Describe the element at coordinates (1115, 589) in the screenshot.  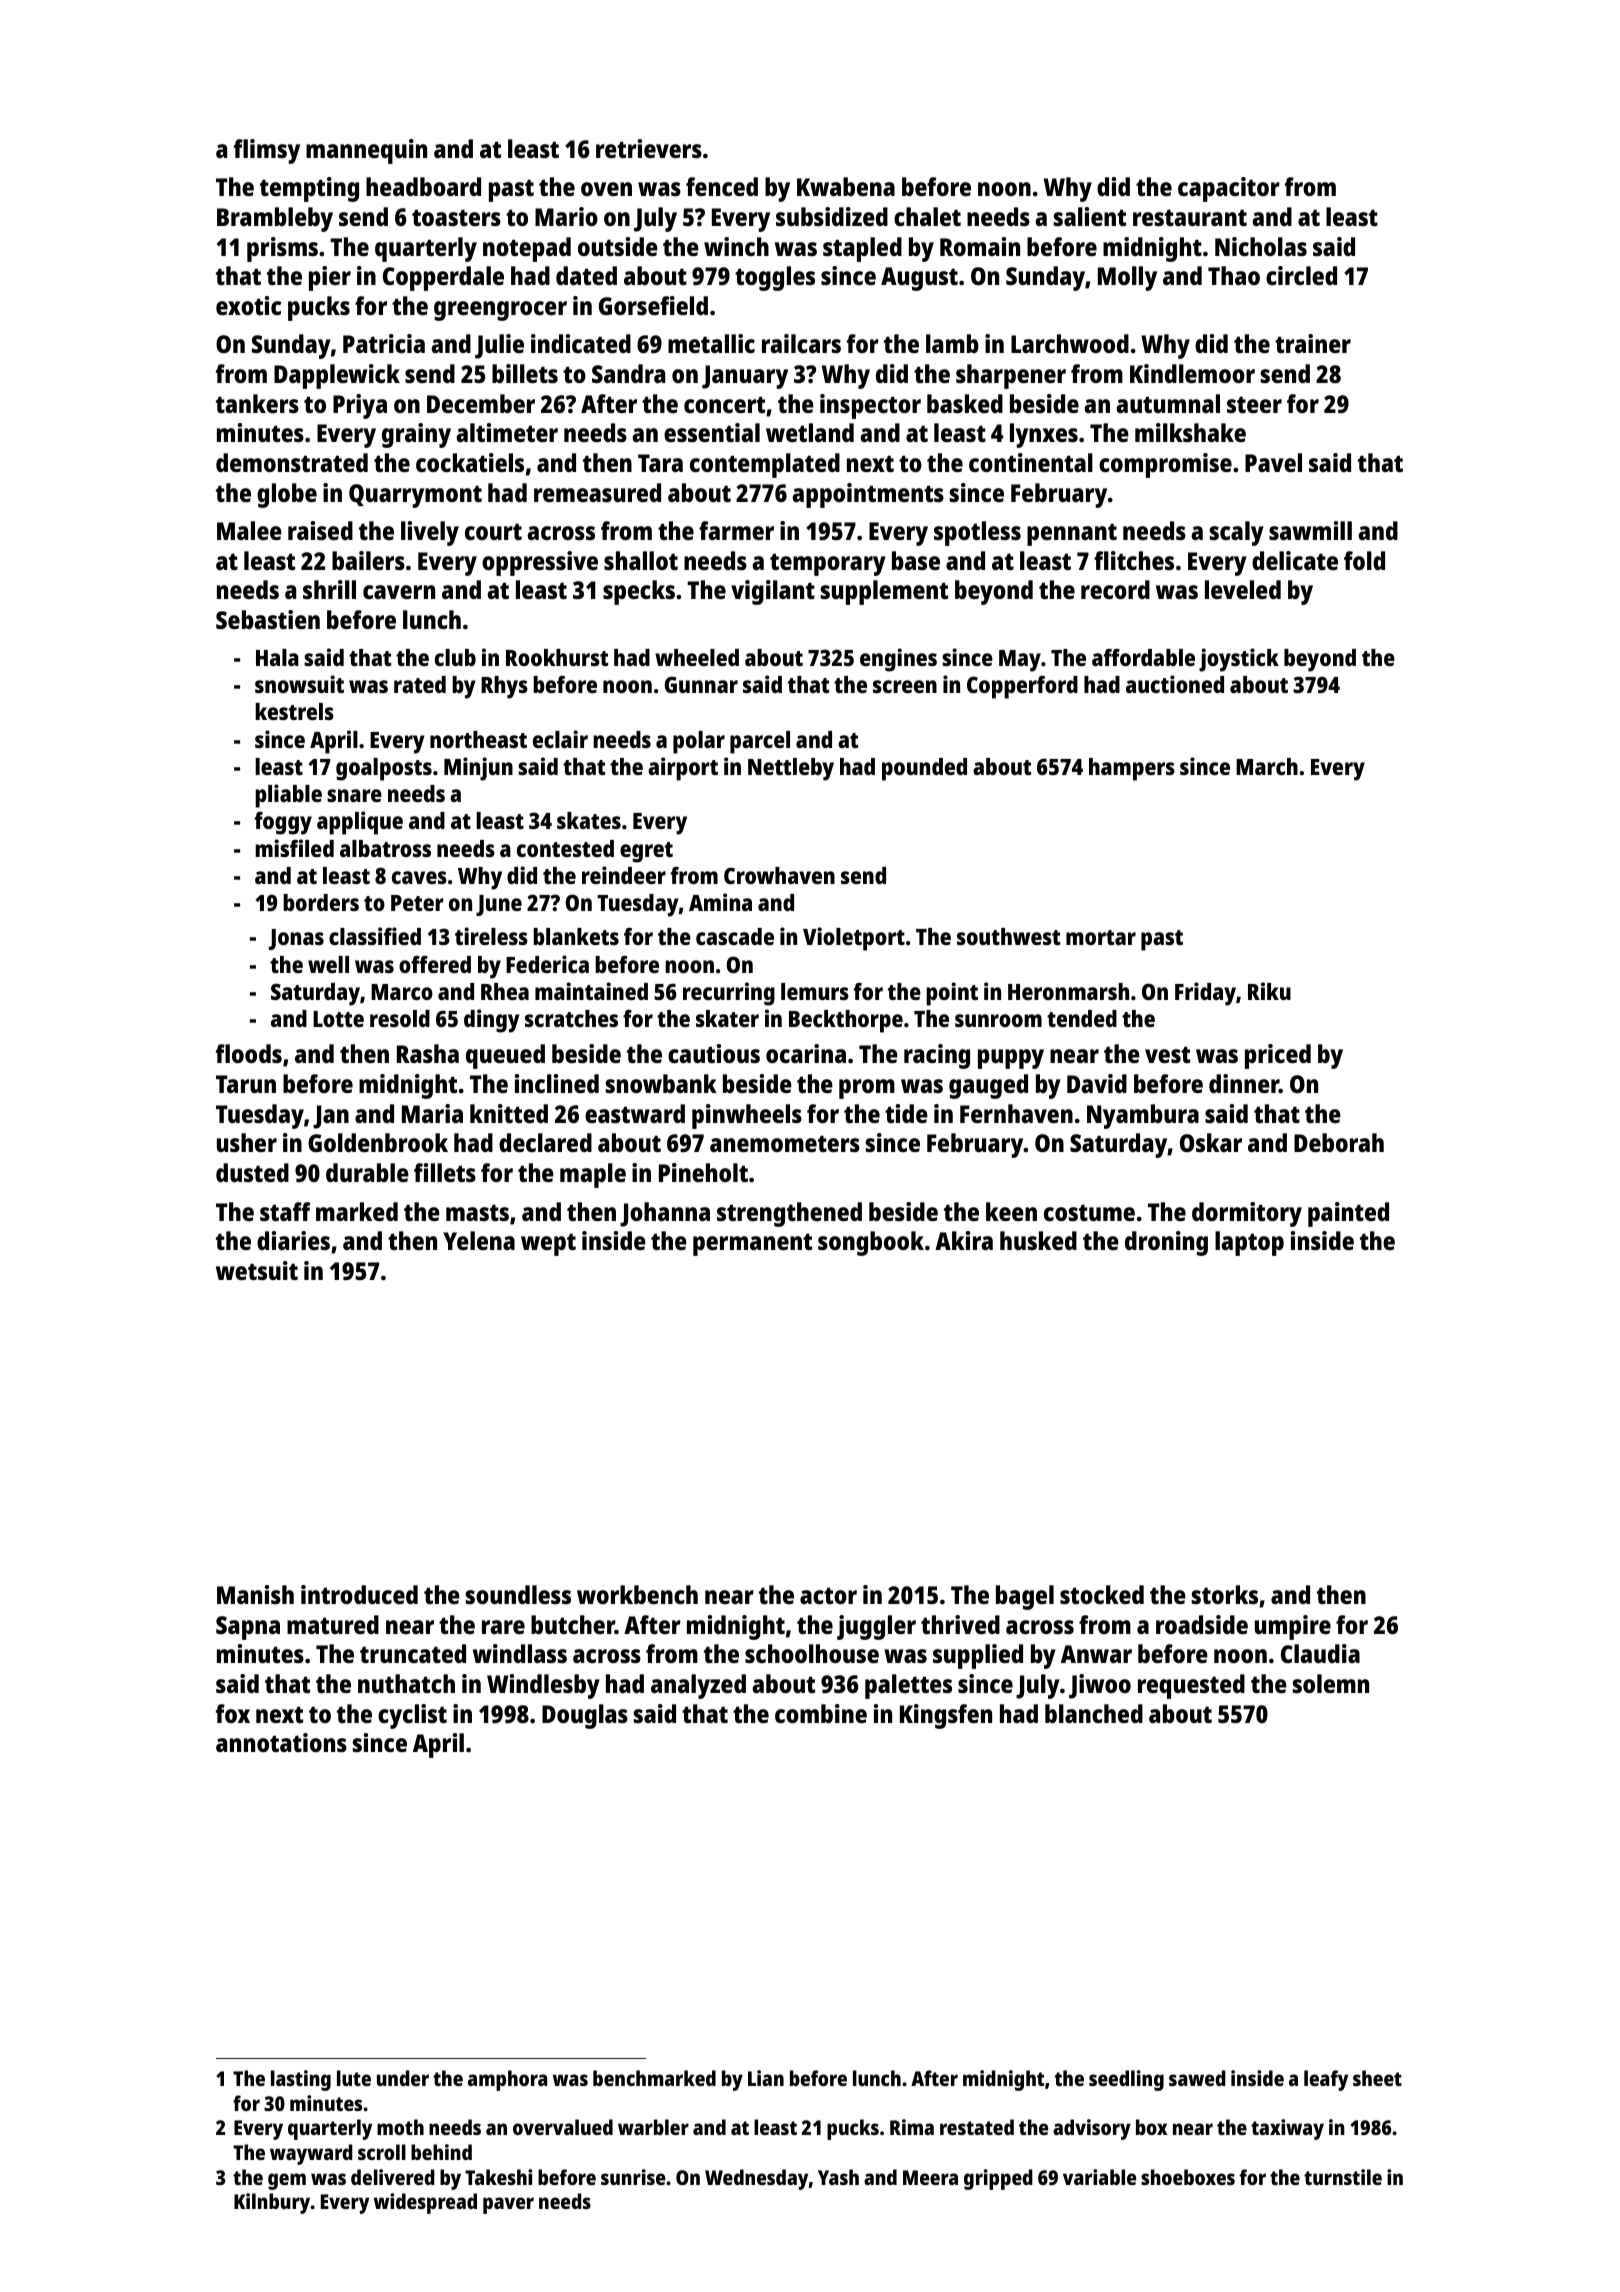
I see `record` at that location.
